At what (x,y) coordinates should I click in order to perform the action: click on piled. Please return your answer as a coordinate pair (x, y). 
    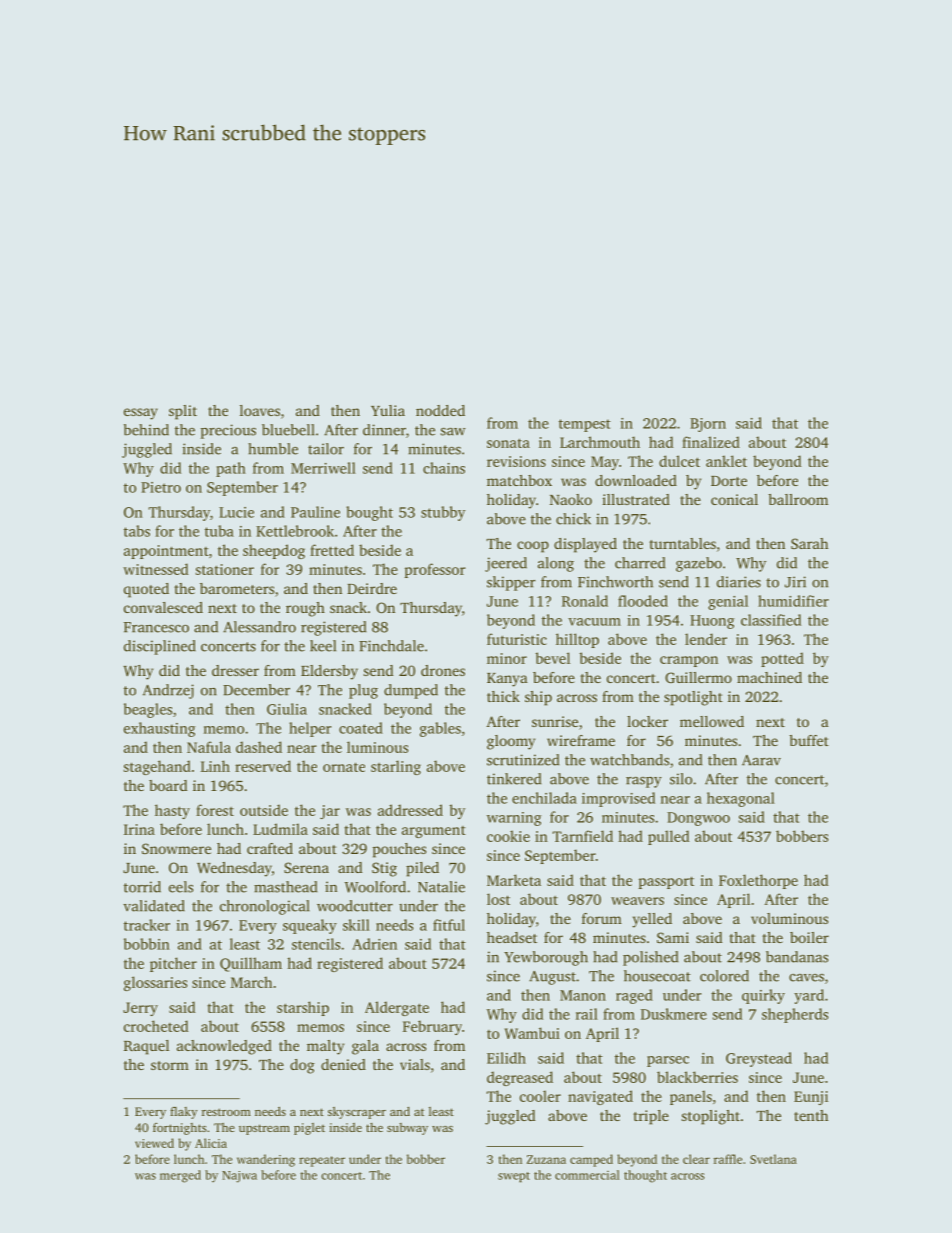
    Looking at the image, I should click on (422, 869).
